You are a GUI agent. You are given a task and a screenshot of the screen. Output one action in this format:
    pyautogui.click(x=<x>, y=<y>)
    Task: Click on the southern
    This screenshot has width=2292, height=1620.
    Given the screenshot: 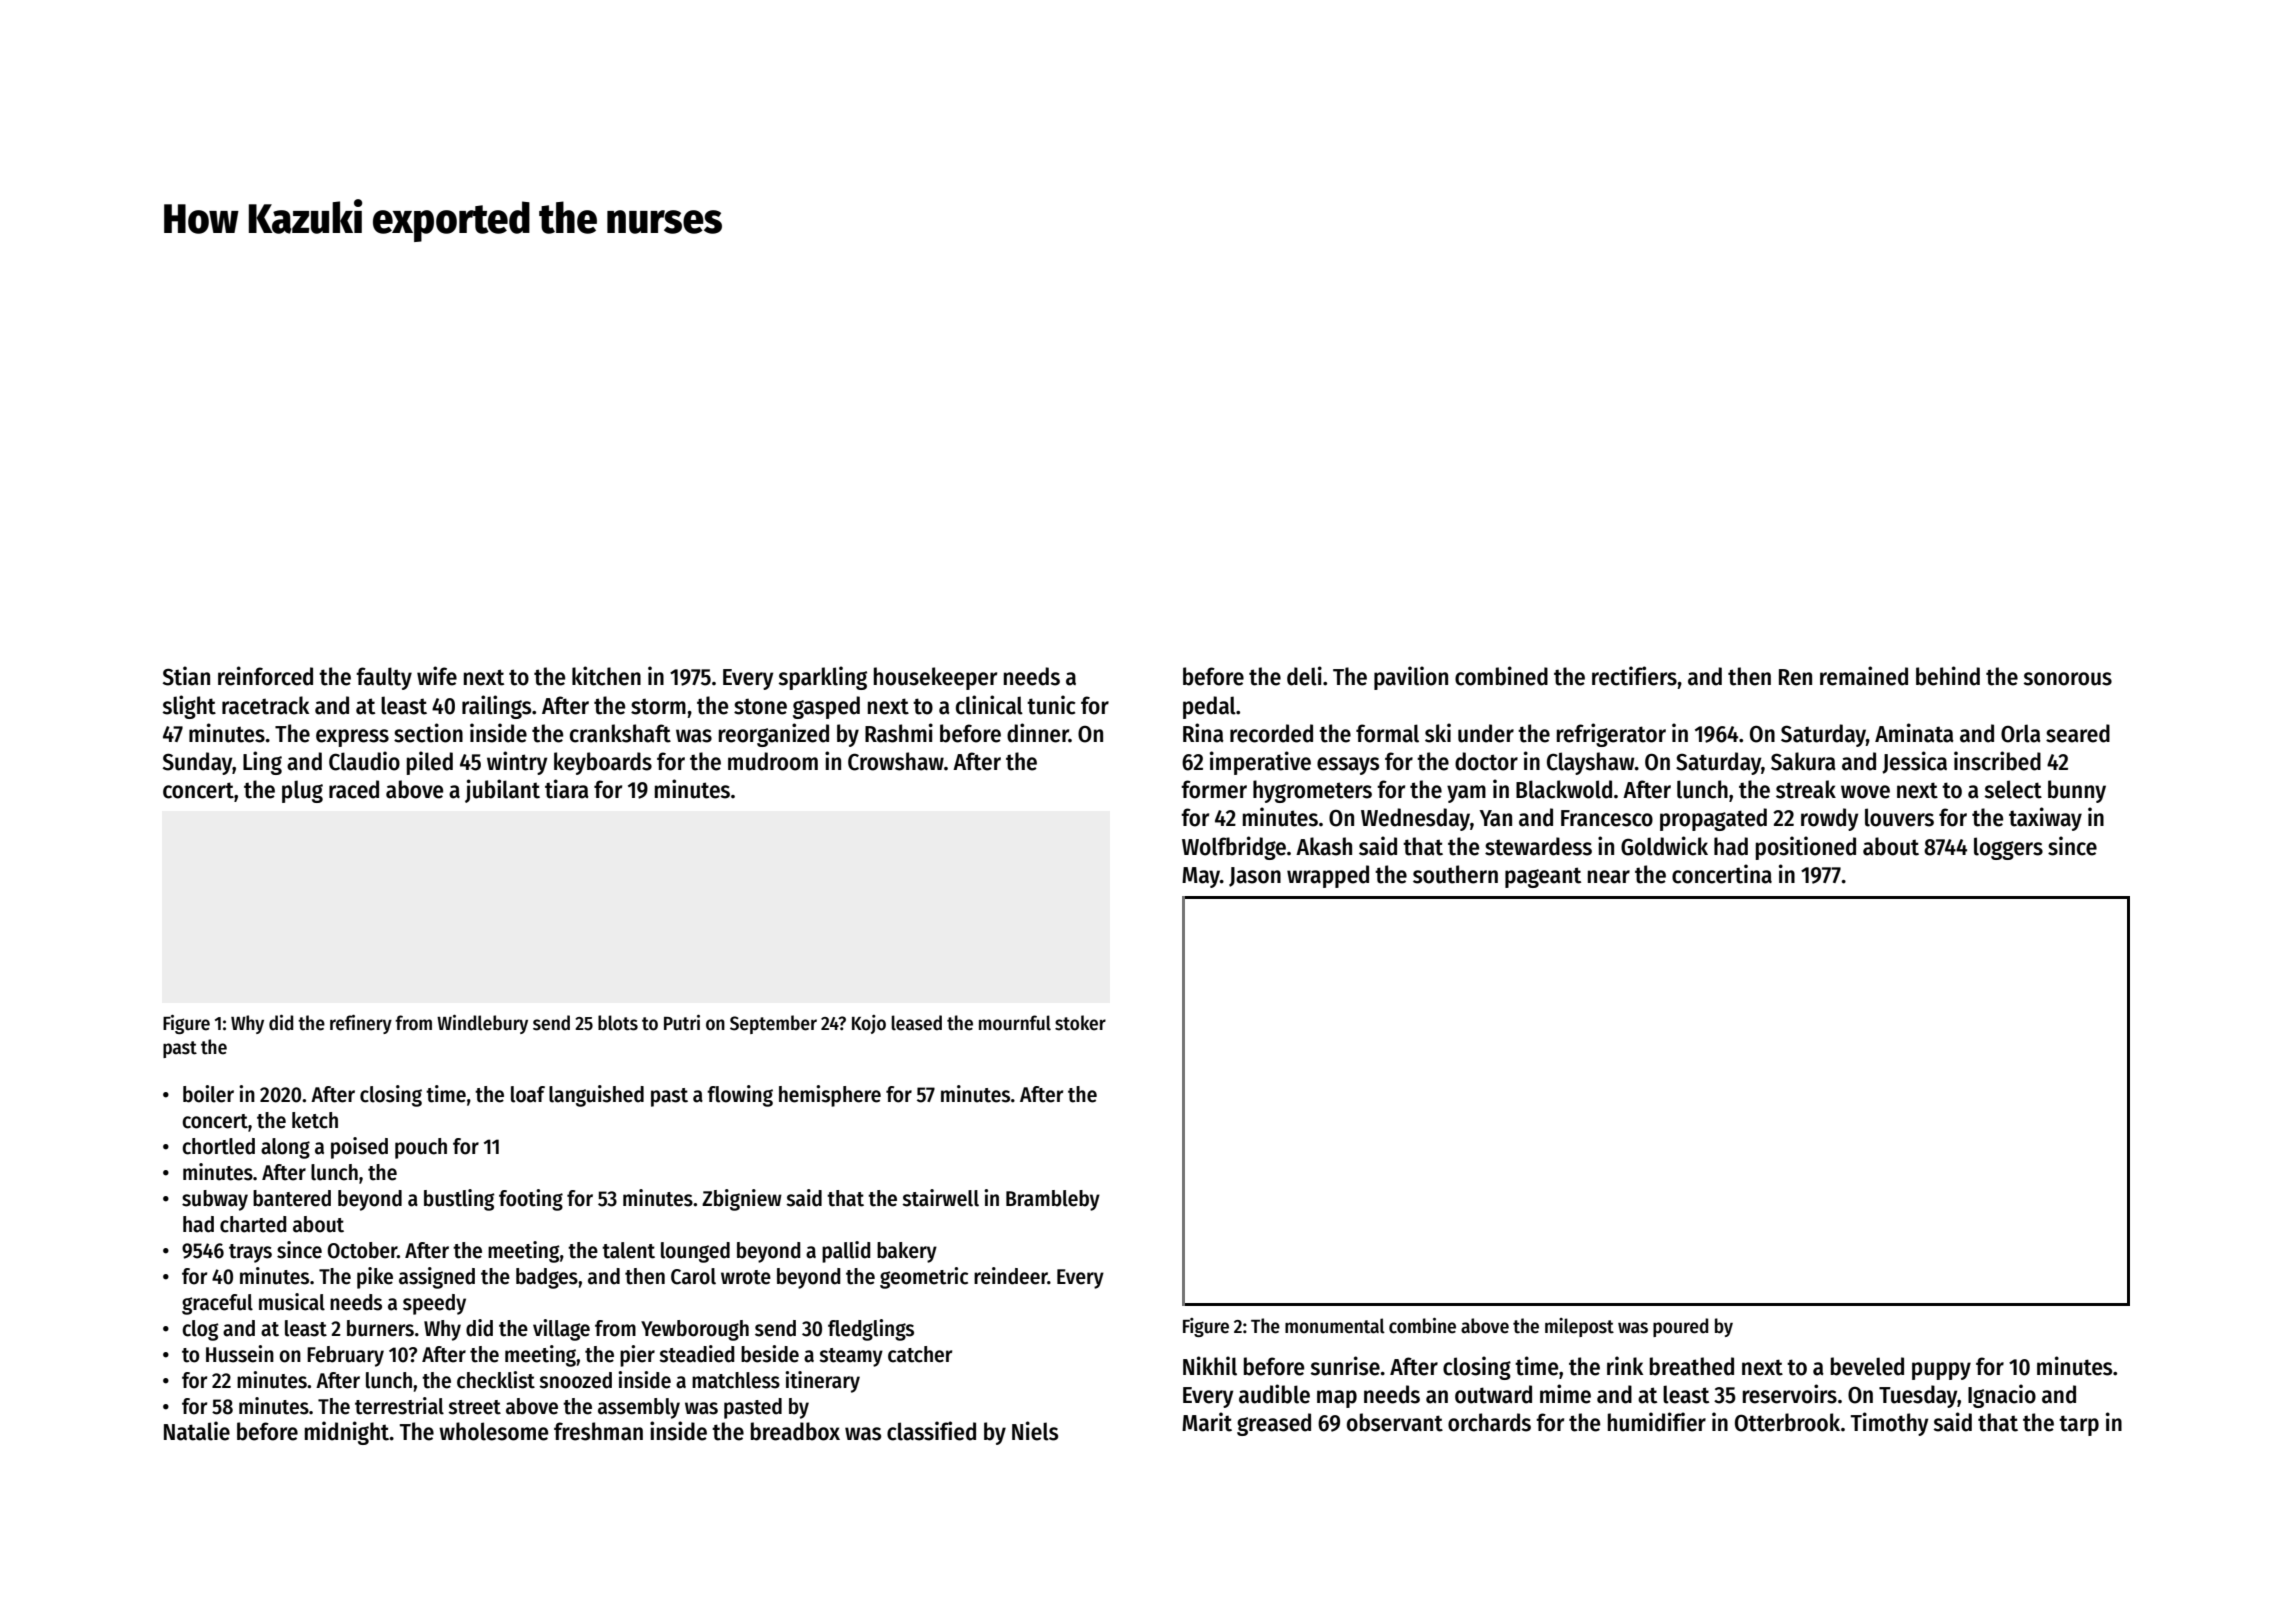 What is the action you would take?
    pyautogui.click(x=1455, y=874)
